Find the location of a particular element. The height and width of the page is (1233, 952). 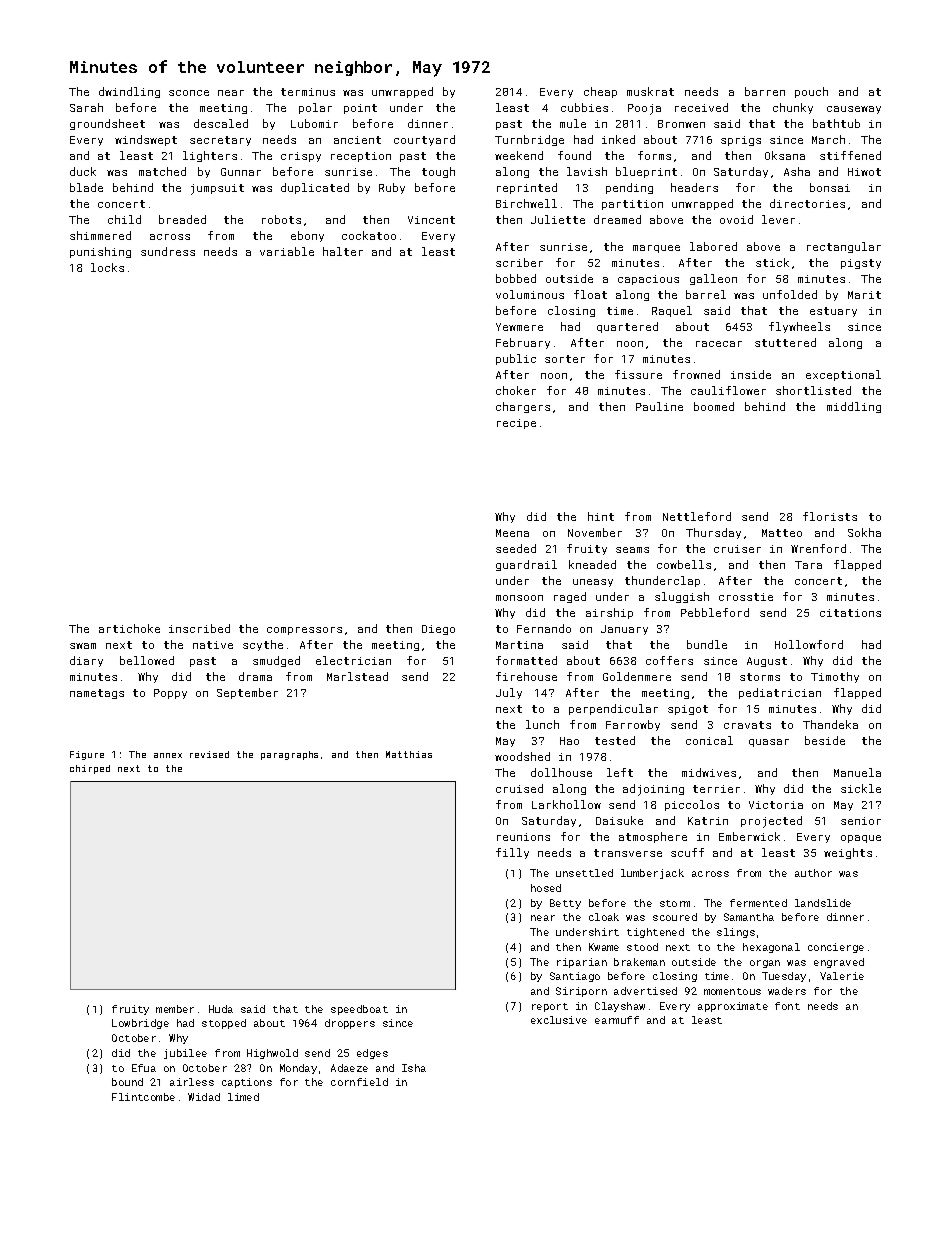

locks is located at coordinates (107, 267).
